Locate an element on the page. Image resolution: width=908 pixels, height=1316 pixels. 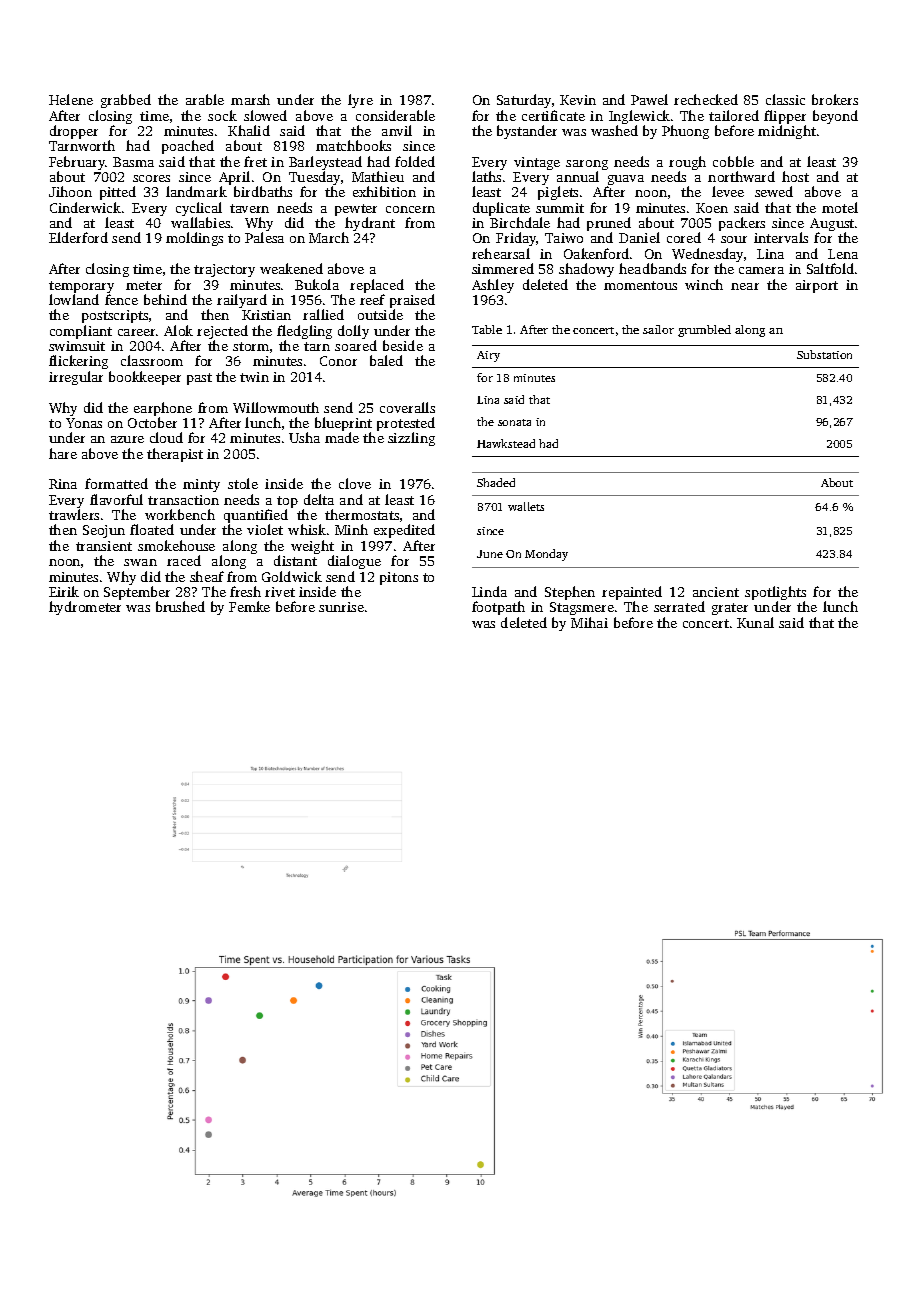
Hawkstead is located at coordinates (506, 443).
